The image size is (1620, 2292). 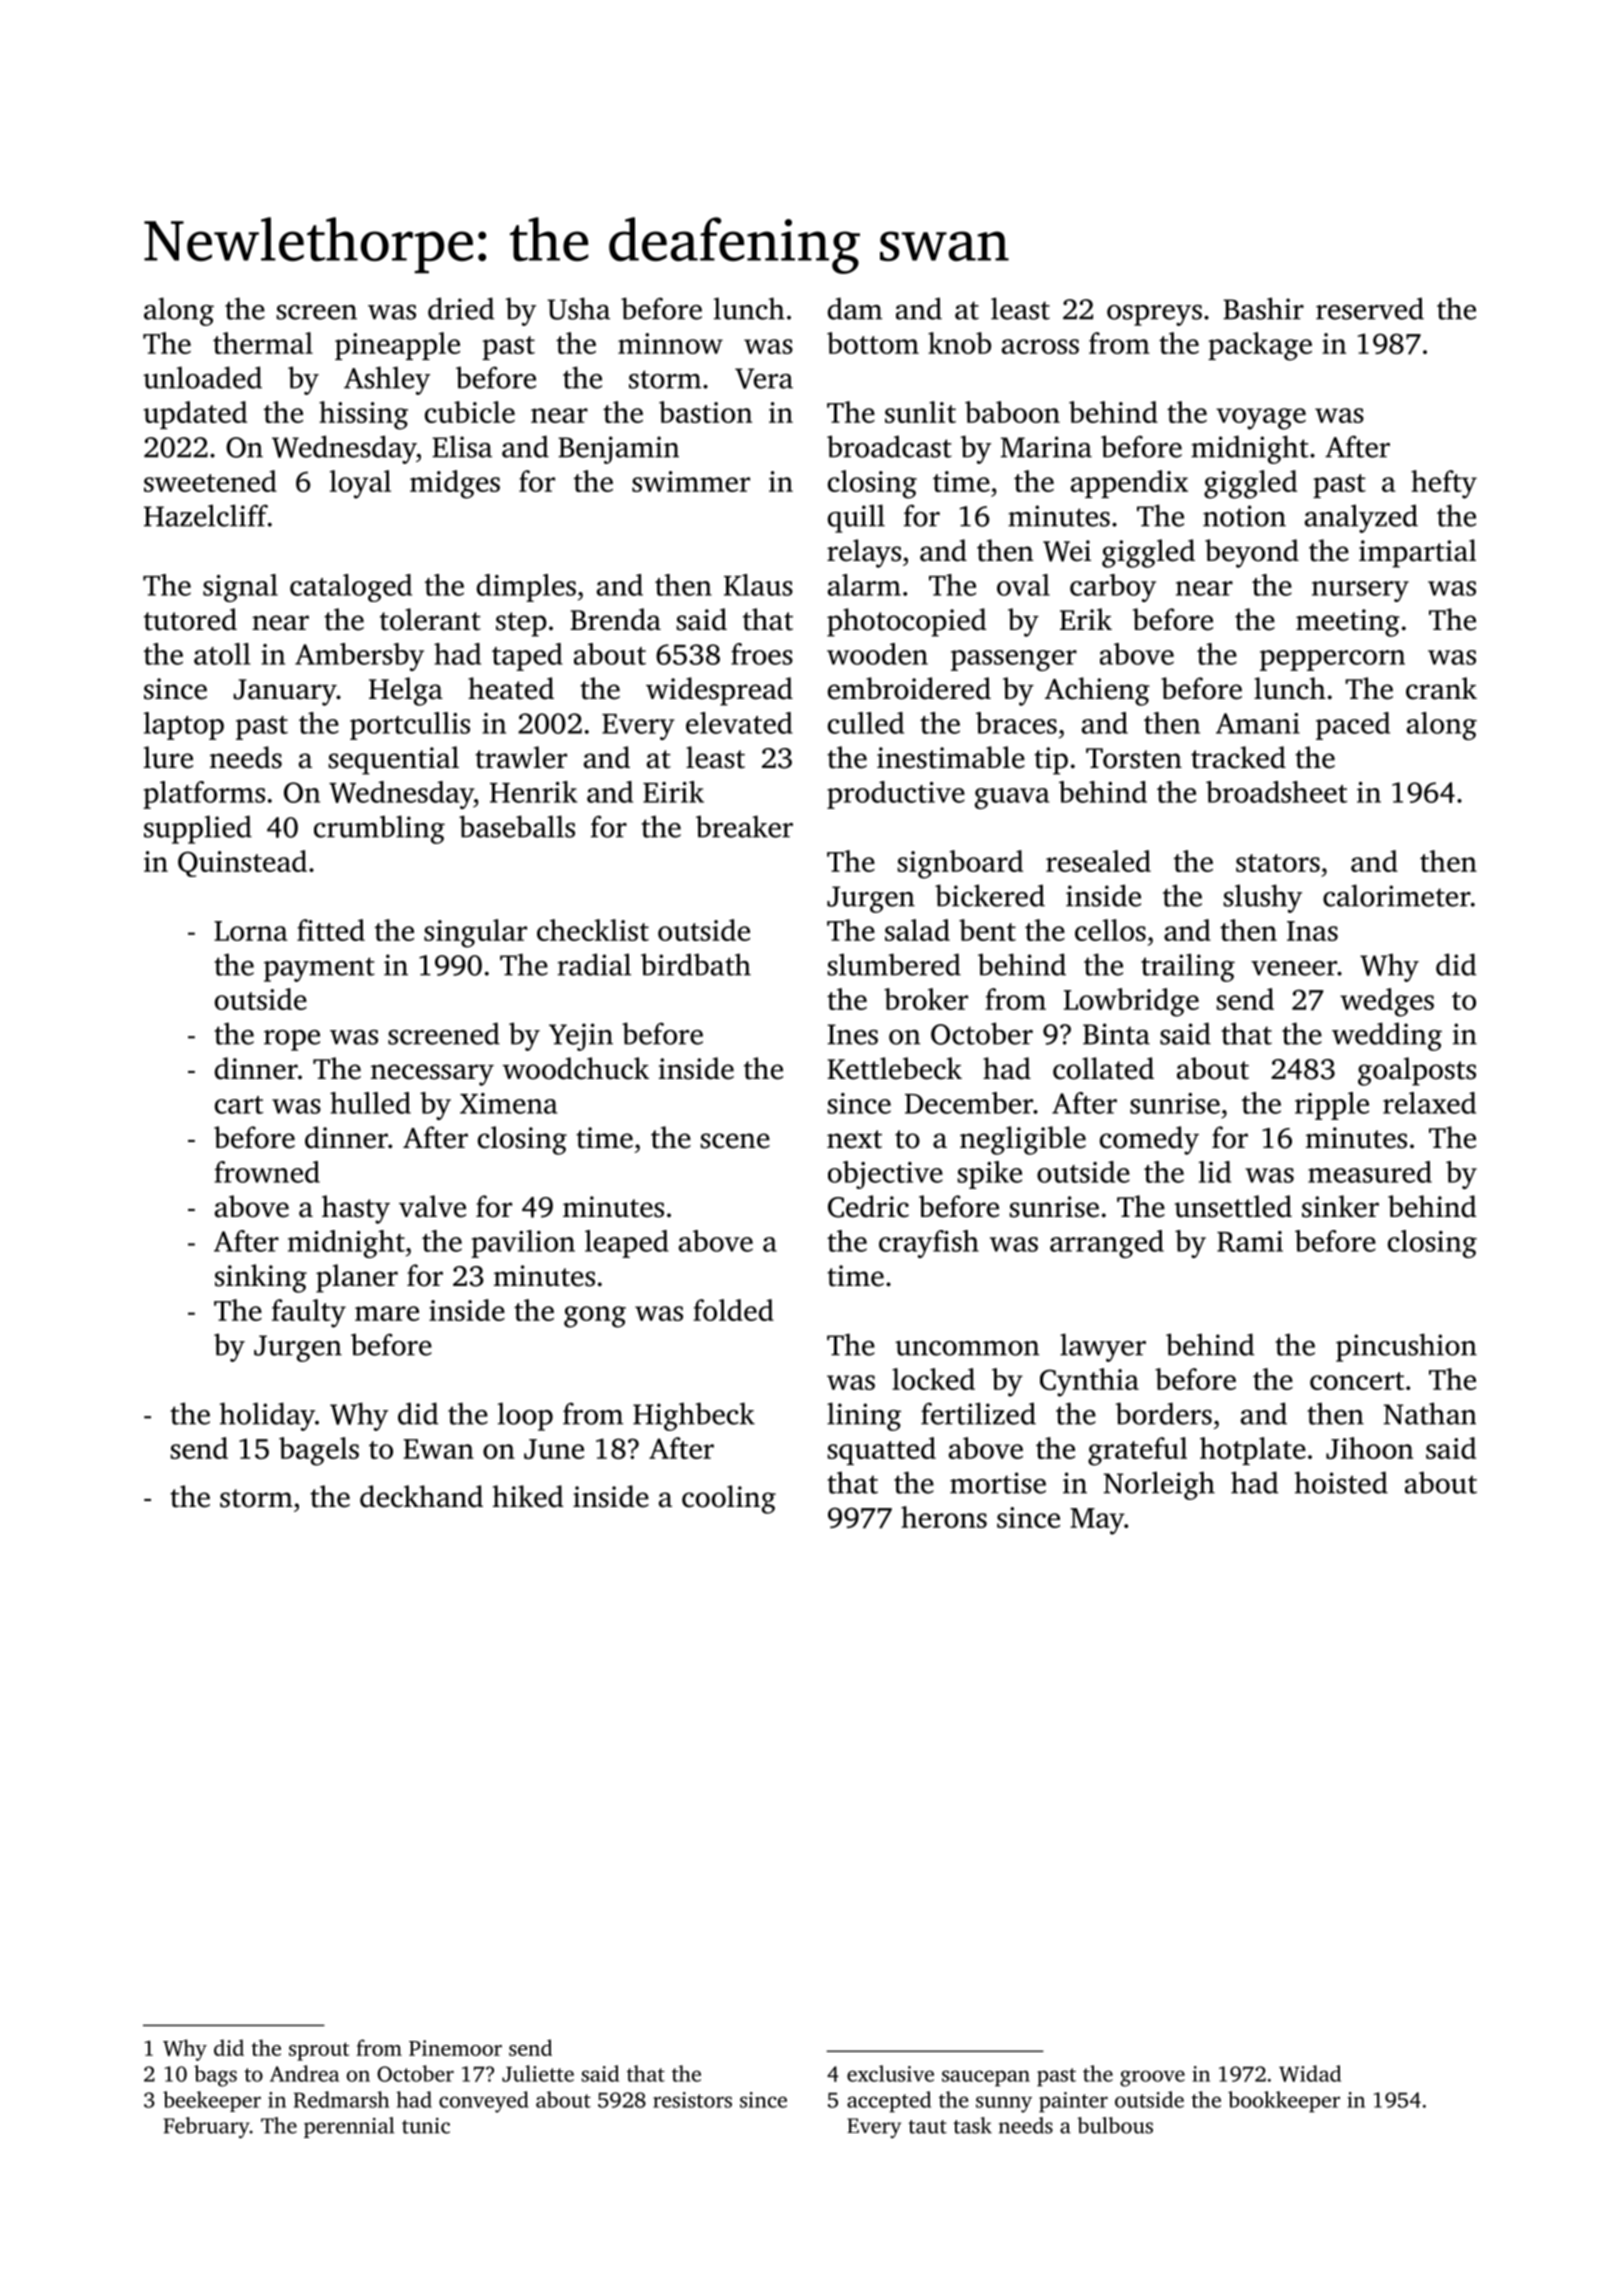 What do you see at coordinates (1110, 930) in the screenshot?
I see `cellos` at bounding box center [1110, 930].
